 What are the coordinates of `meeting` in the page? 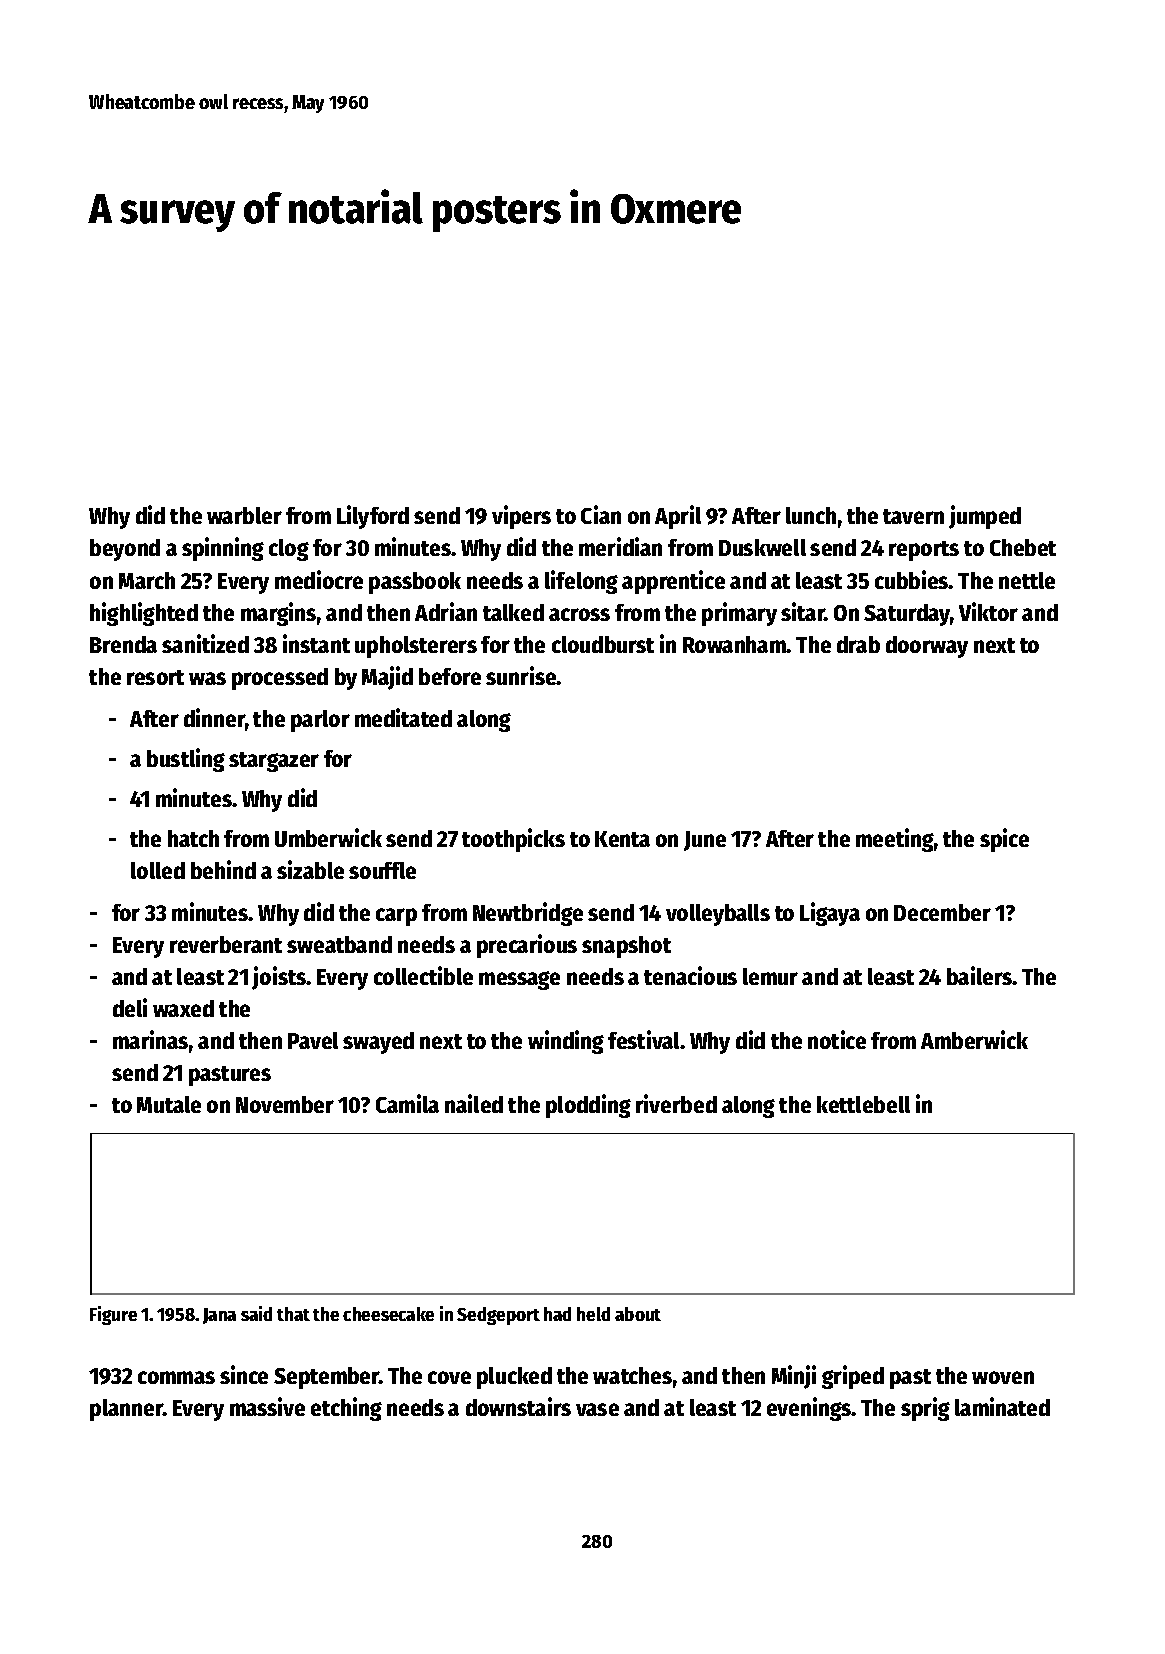 It's located at (895, 840).
